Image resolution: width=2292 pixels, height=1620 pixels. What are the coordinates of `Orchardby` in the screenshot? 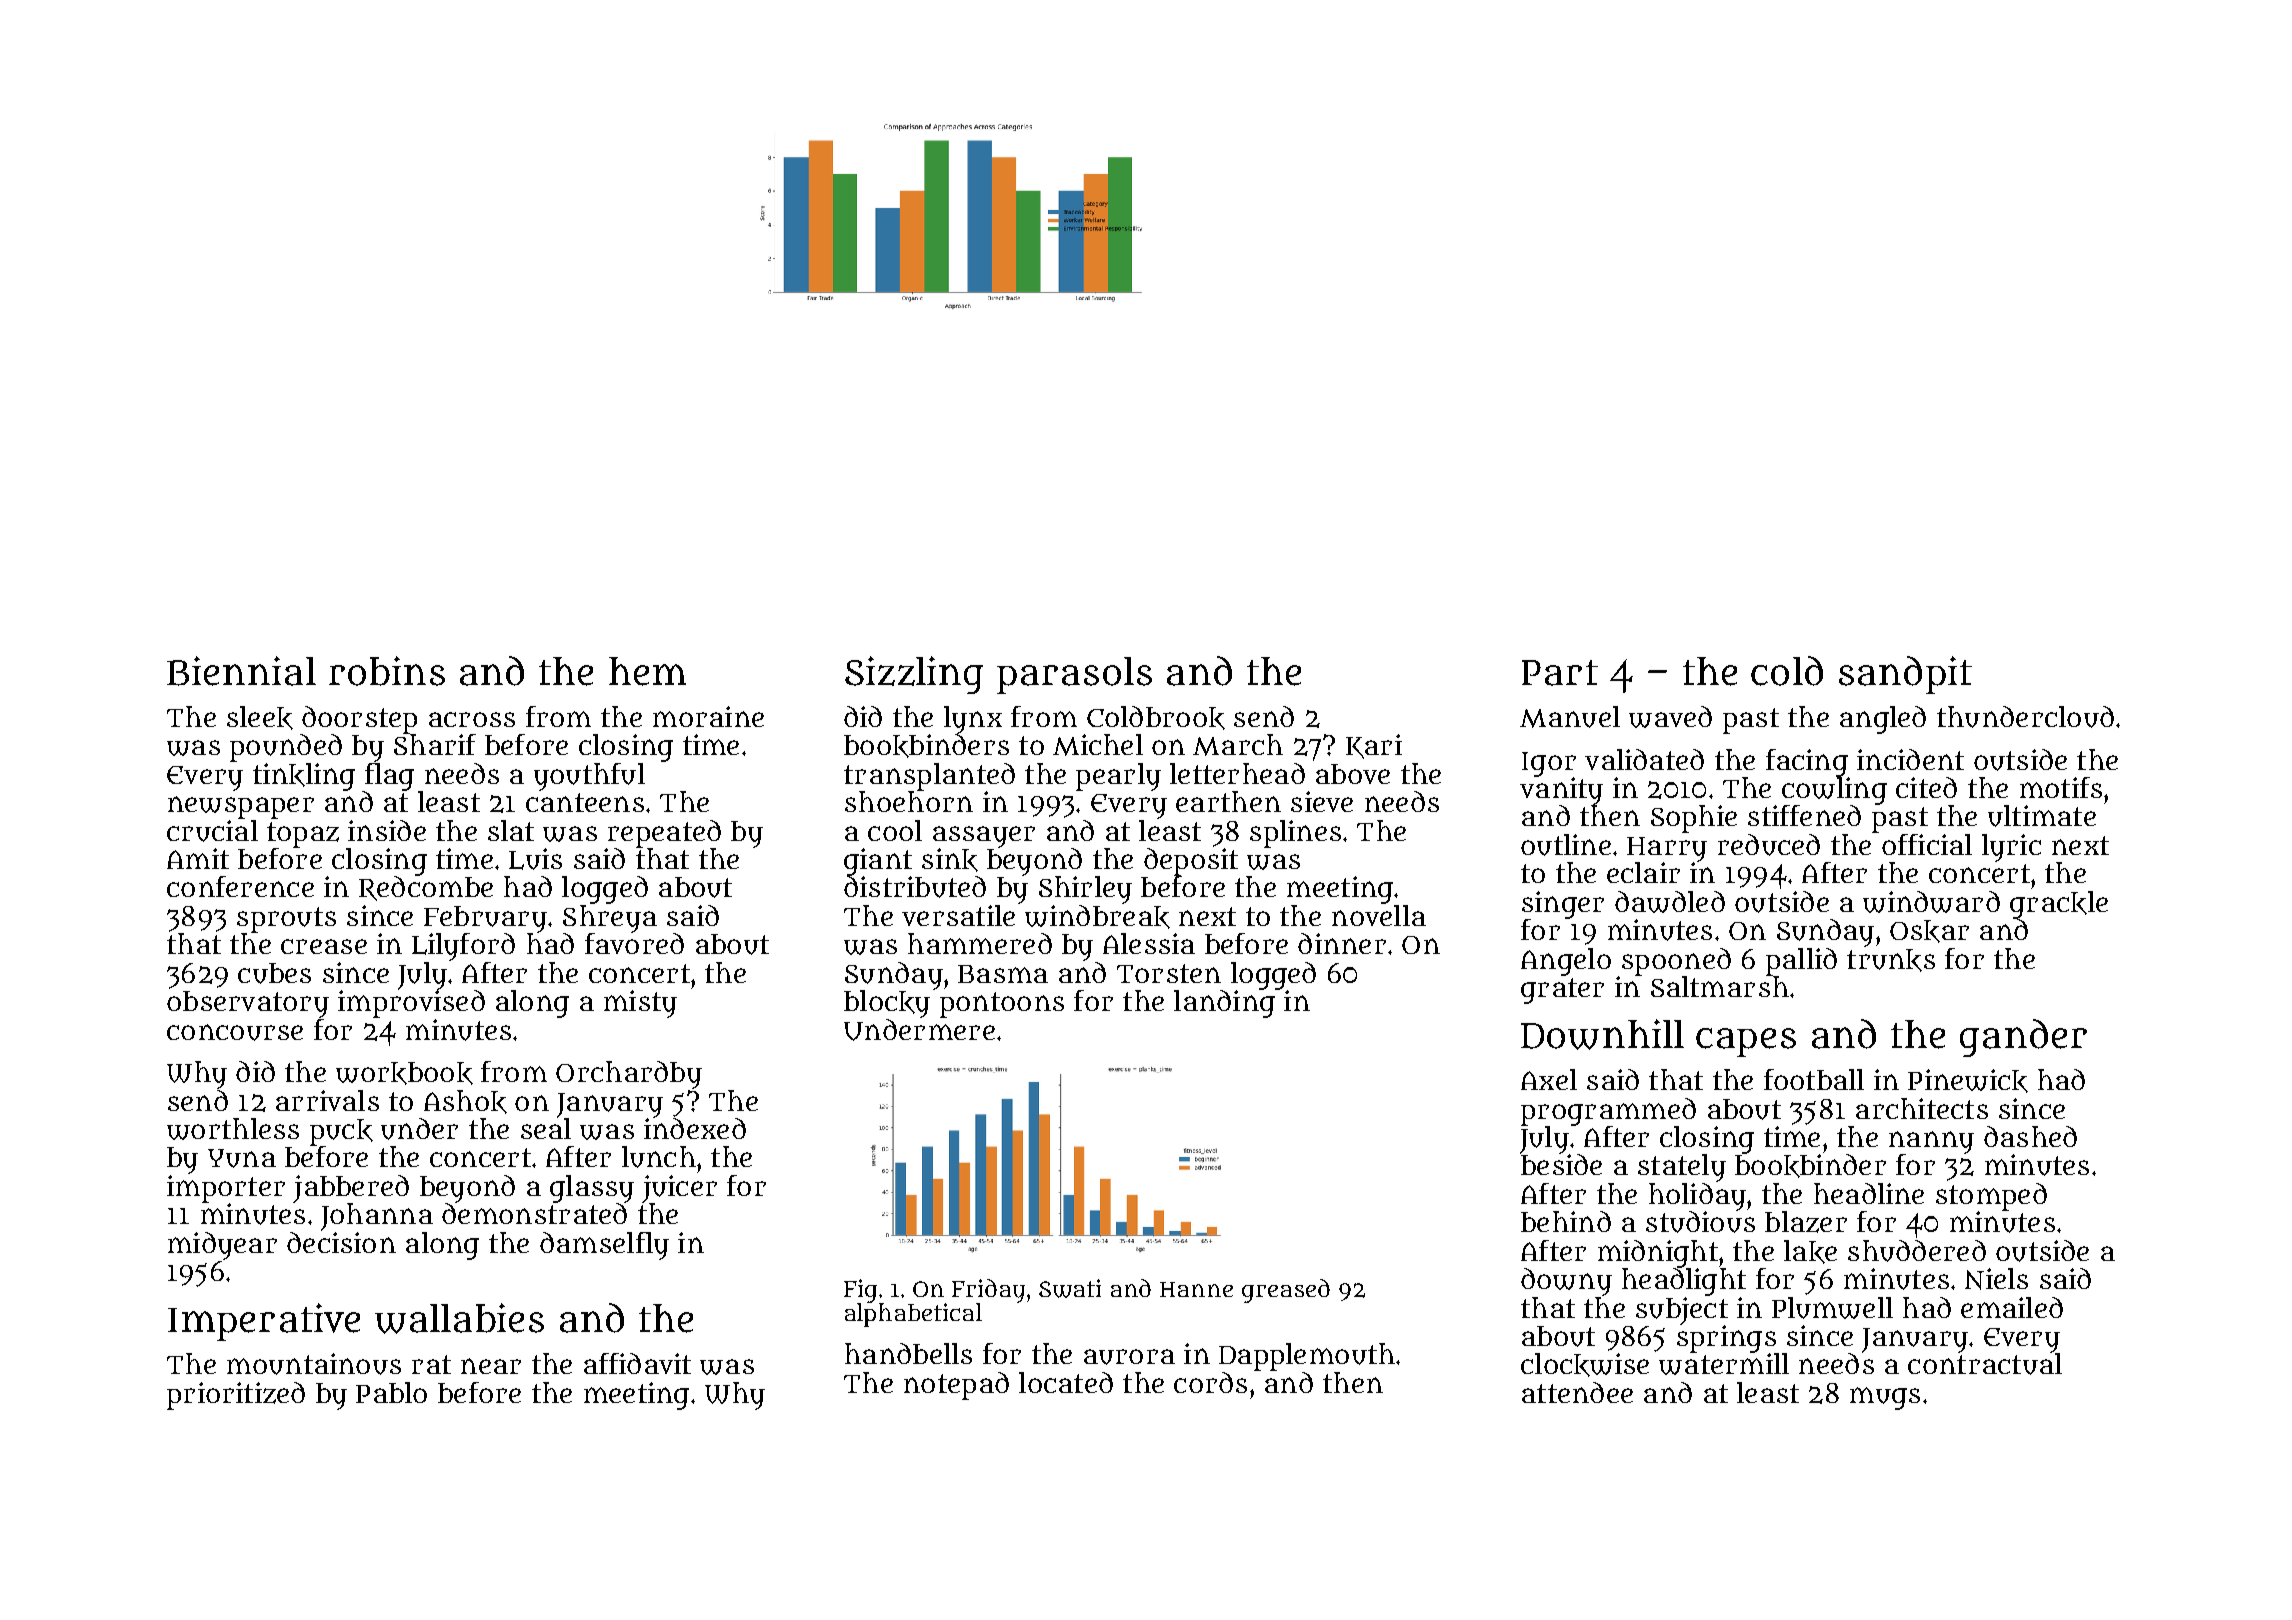 It's located at (629, 1075).
